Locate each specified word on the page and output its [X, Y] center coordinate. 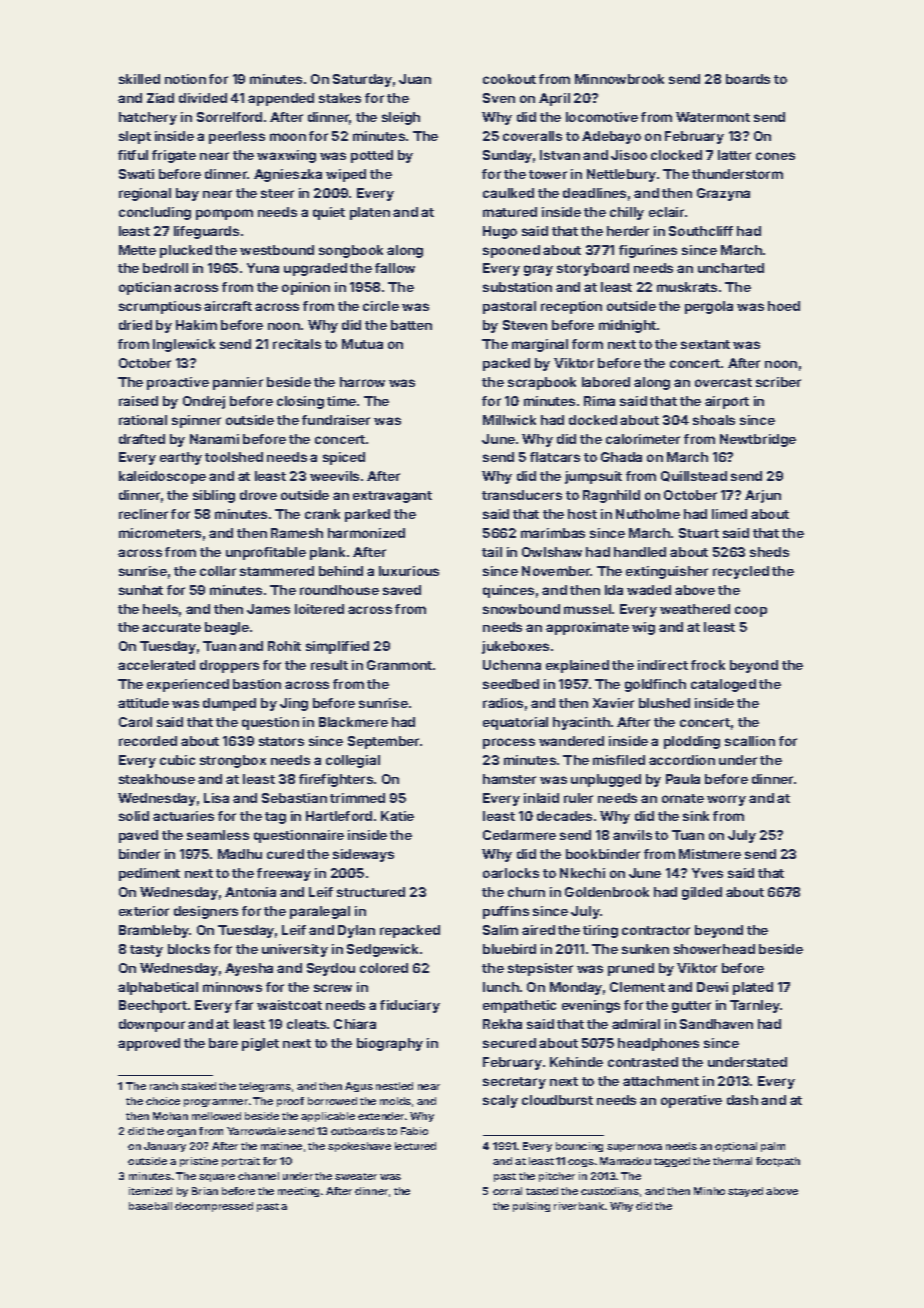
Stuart [699, 533]
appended [281, 99]
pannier [238, 383]
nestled [394, 1086]
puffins [506, 912]
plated [753, 988]
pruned [631, 969]
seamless [218, 835]
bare [223, 1043]
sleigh [401, 118]
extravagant [392, 497]
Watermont [713, 117]
